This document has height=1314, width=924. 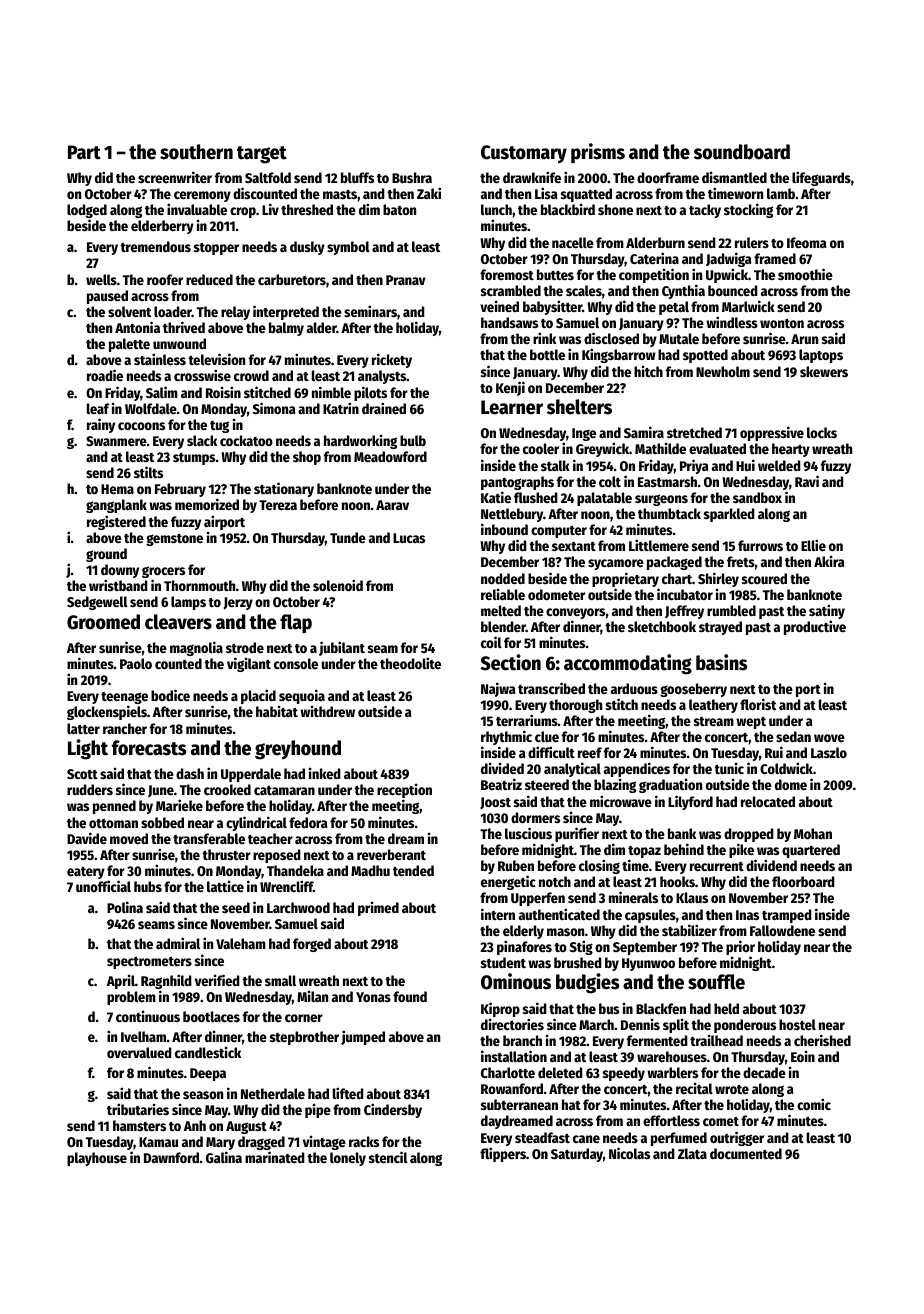 What do you see at coordinates (577, 1155) in the document?
I see `Saturday` at bounding box center [577, 1155].
